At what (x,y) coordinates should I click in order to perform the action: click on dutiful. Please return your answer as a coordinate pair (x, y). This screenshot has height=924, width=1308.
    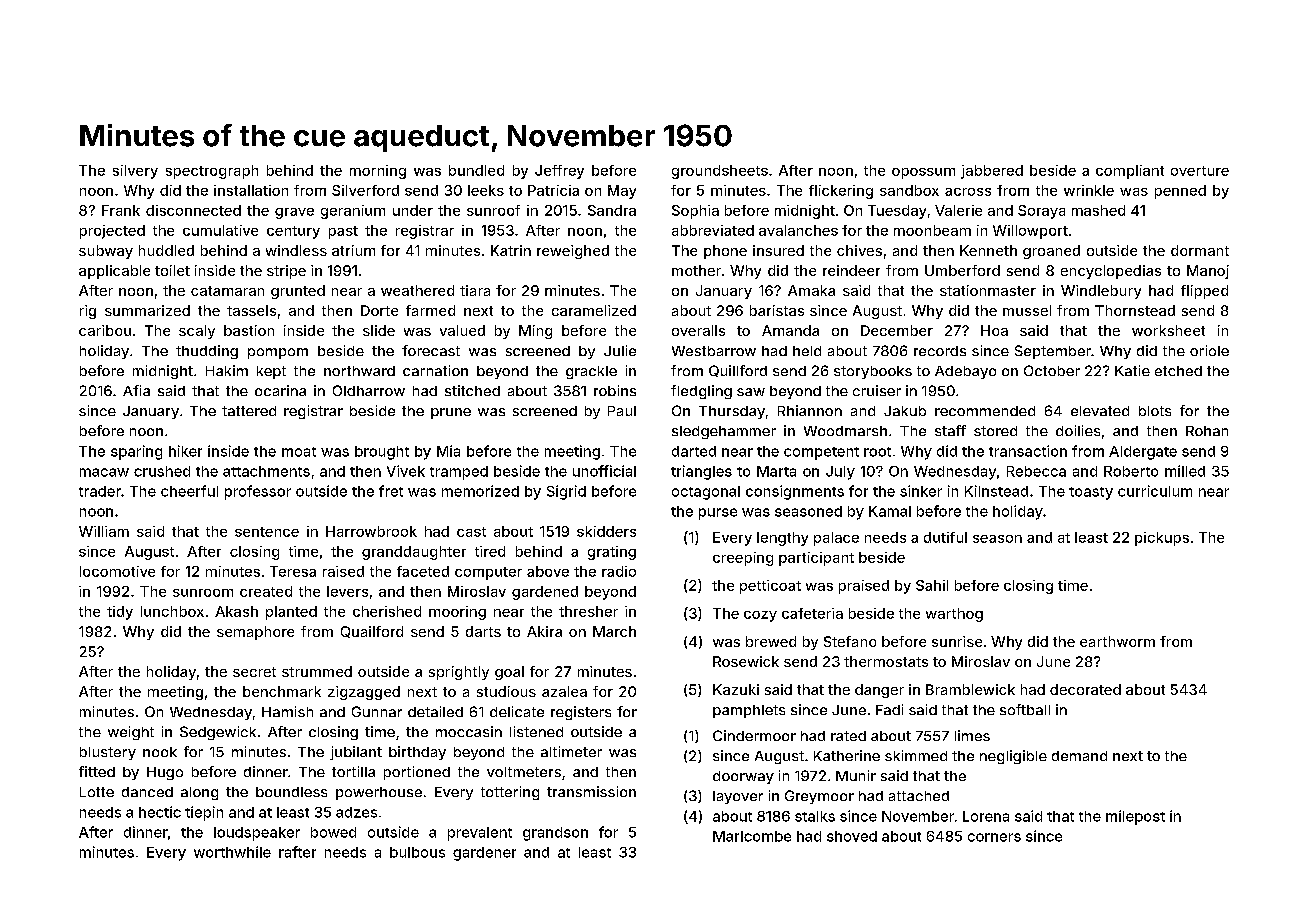
    Looking at the image, I should click on (945, 537).
